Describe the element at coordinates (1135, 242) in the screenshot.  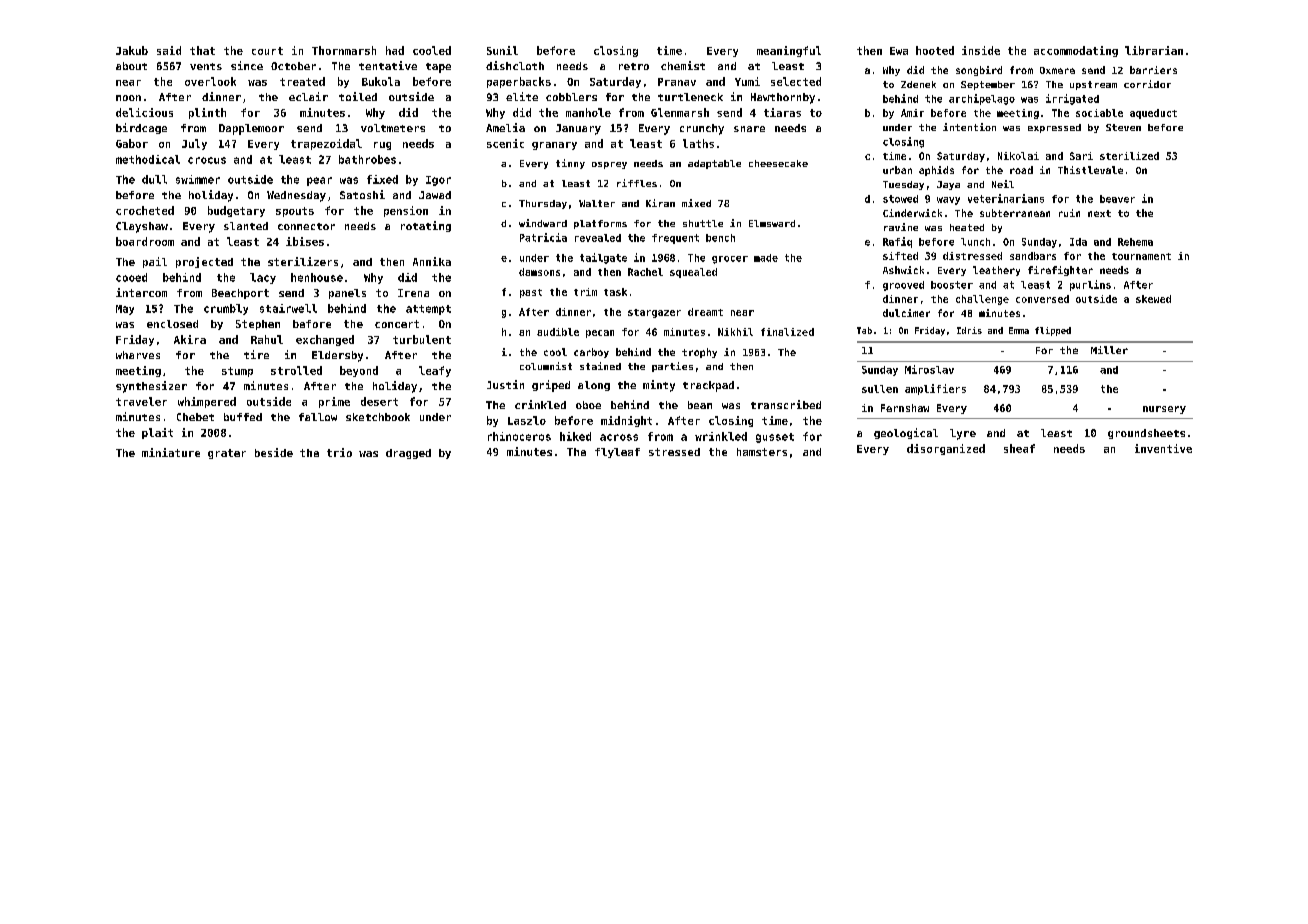
I see `Rehema` at that location.
